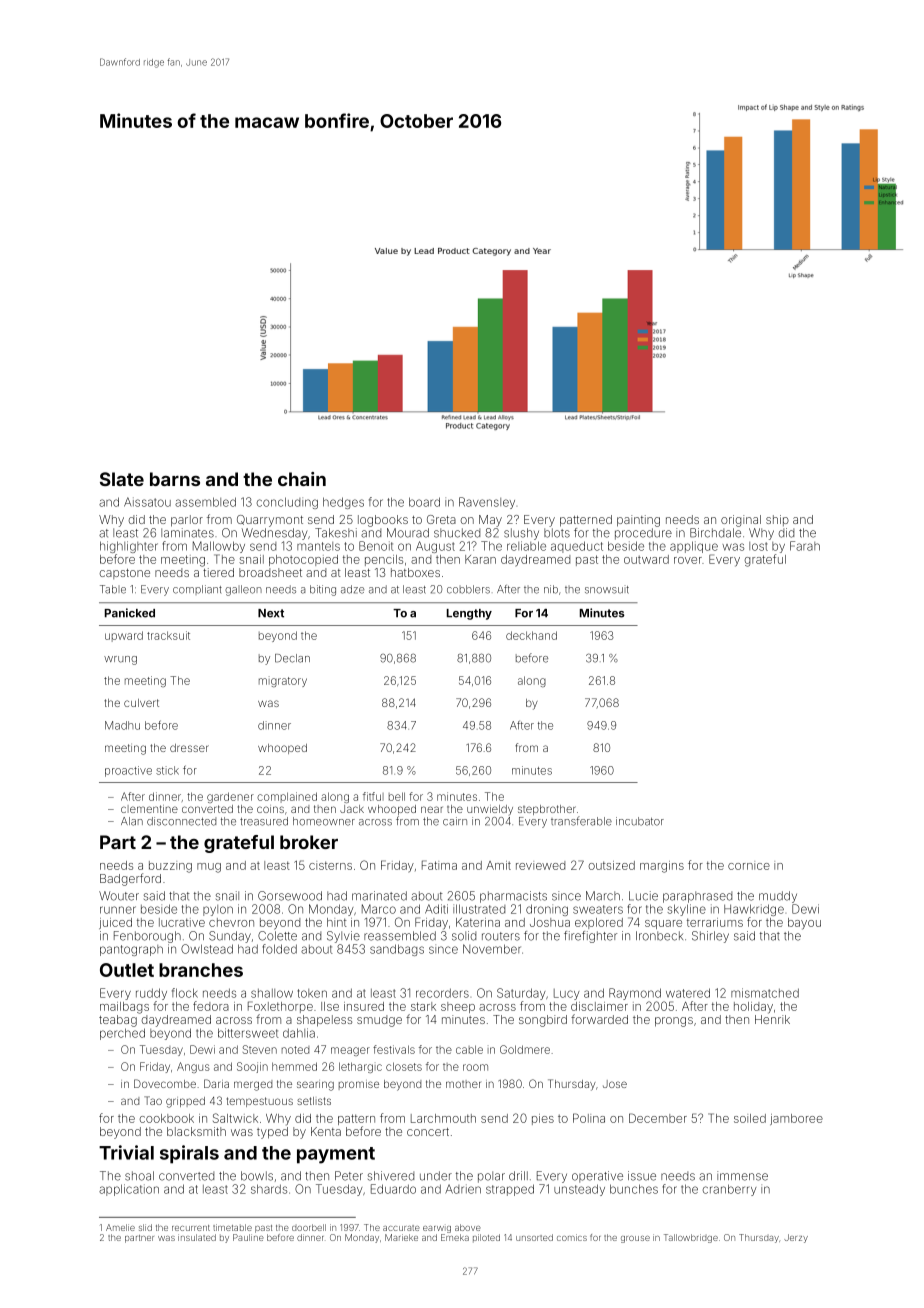 This screenshot has height=1308, width=924. What do you see at coordinates (540, 865) in the screenshot?
I see `reviewed` at bounding box center [540, 865].
